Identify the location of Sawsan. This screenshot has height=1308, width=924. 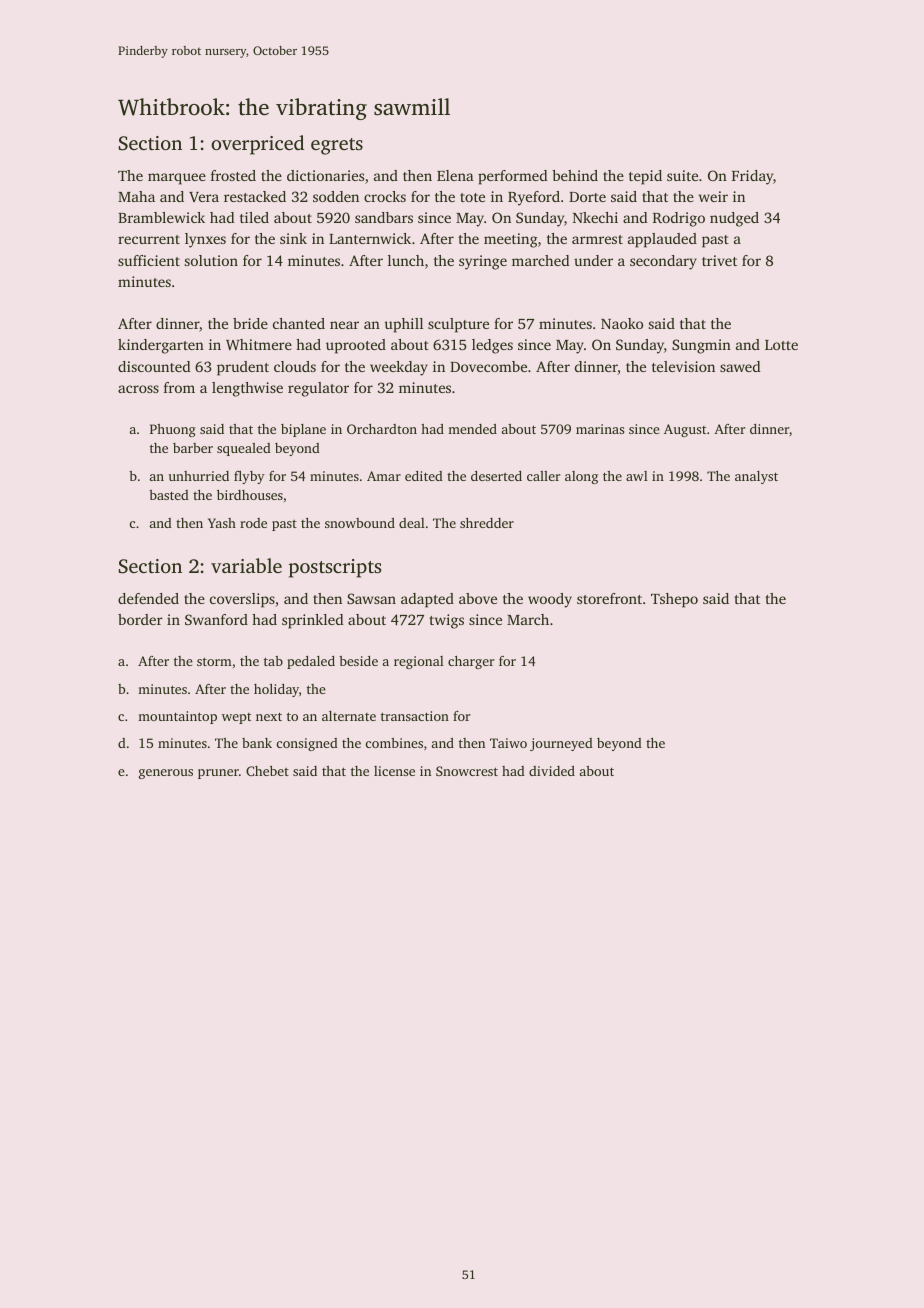
(371, 598).
